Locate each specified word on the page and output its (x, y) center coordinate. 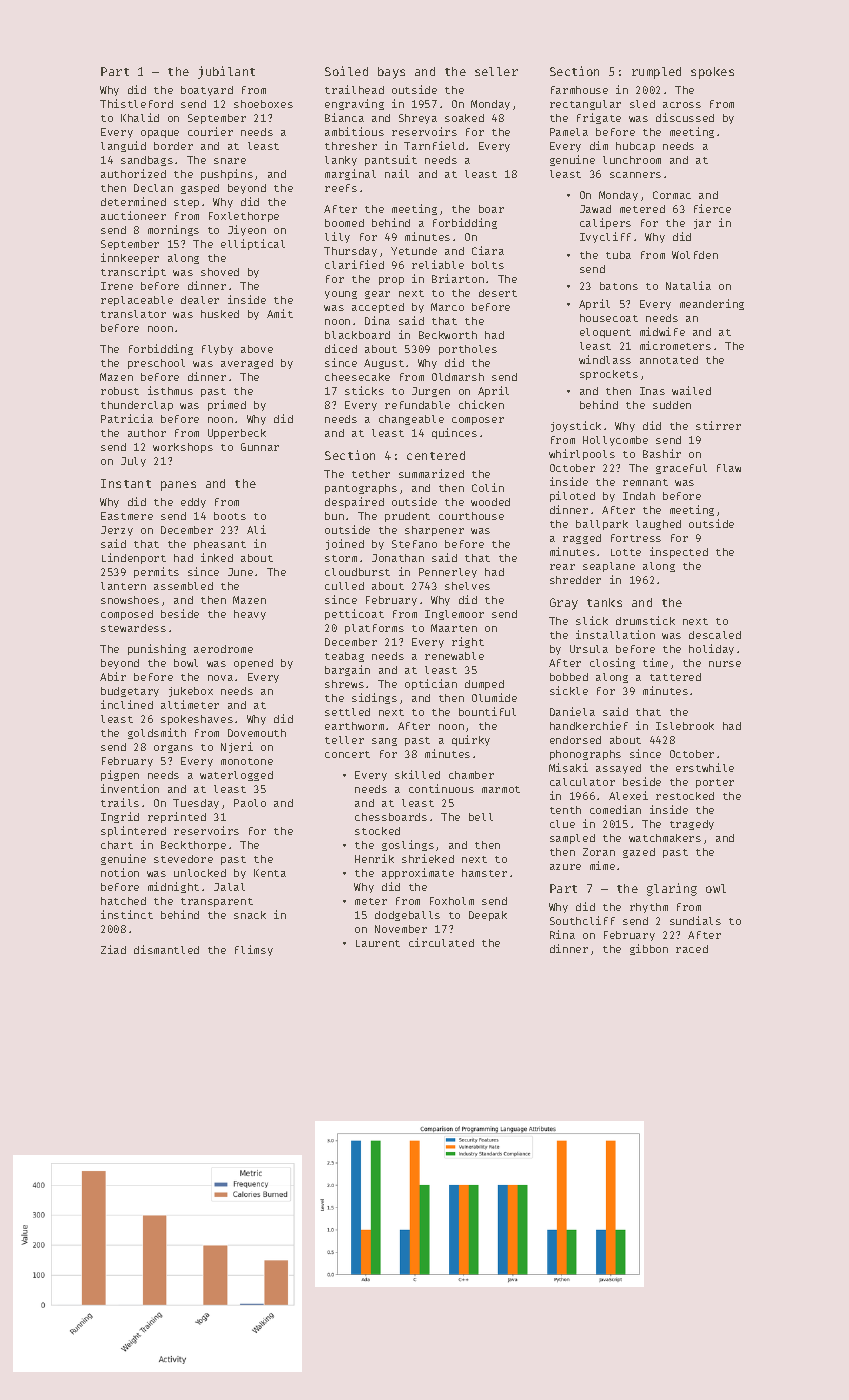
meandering (712, 304)
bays (391, 73)
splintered (133, 831)
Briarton (458, 278)
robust (120, 391)
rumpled (656, 73)
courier (210, 131)
